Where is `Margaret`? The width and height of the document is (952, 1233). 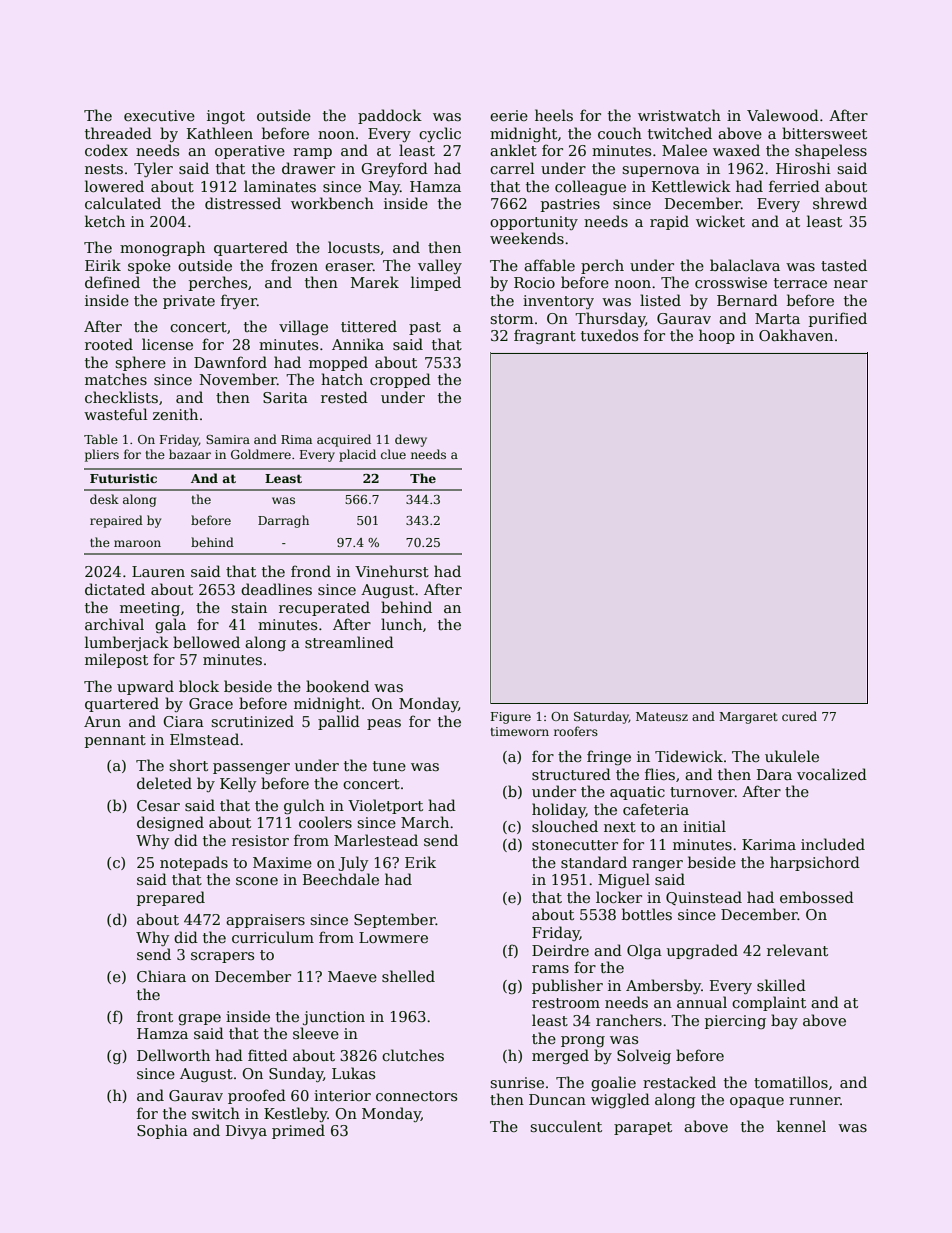 Margaret is located at coordinates (748, 718).
